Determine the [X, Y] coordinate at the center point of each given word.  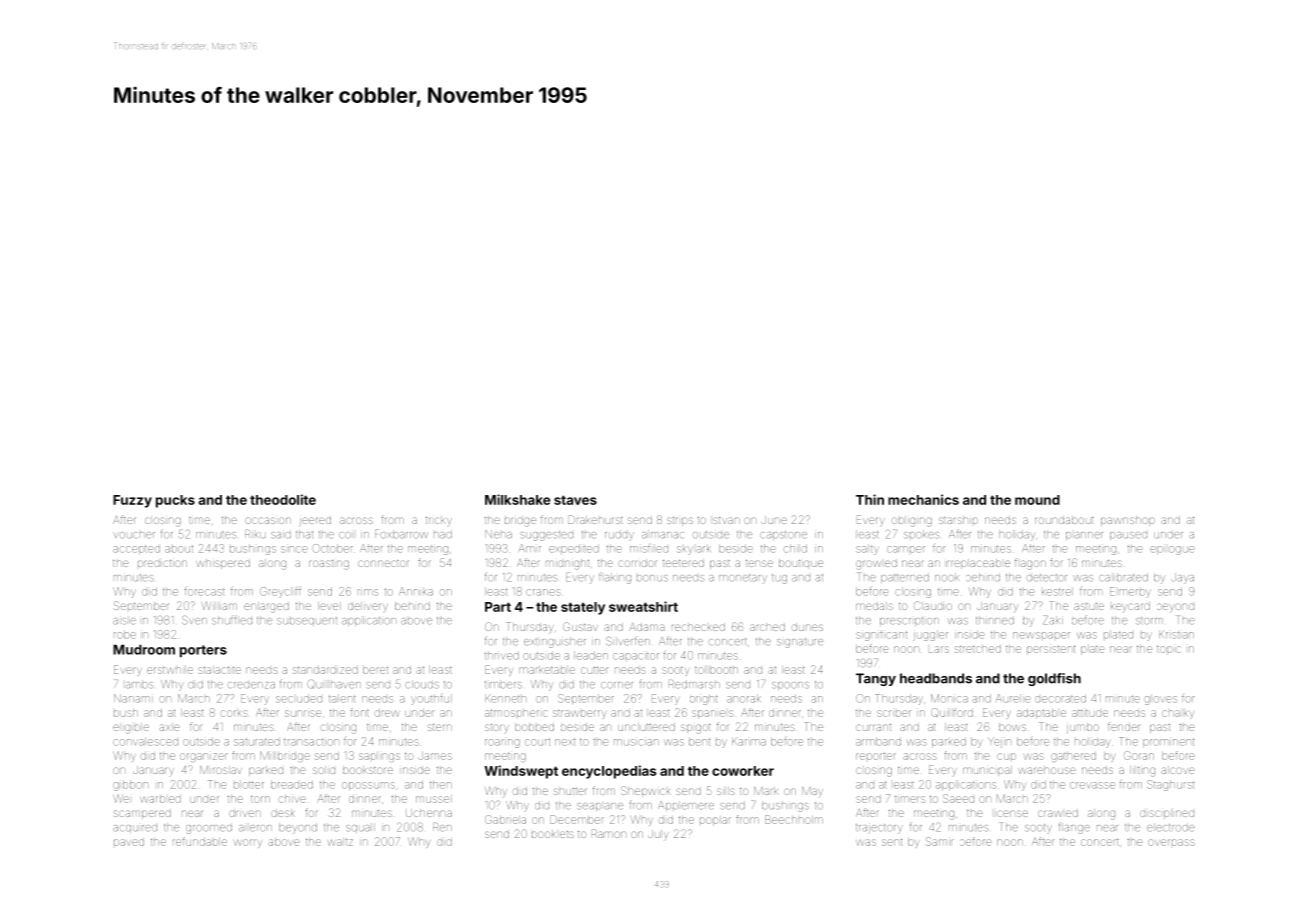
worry [248, 843]
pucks [175, 501]
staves [575, 500]
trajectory [879, 829]
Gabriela [505, 819]
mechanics [923, 499]
